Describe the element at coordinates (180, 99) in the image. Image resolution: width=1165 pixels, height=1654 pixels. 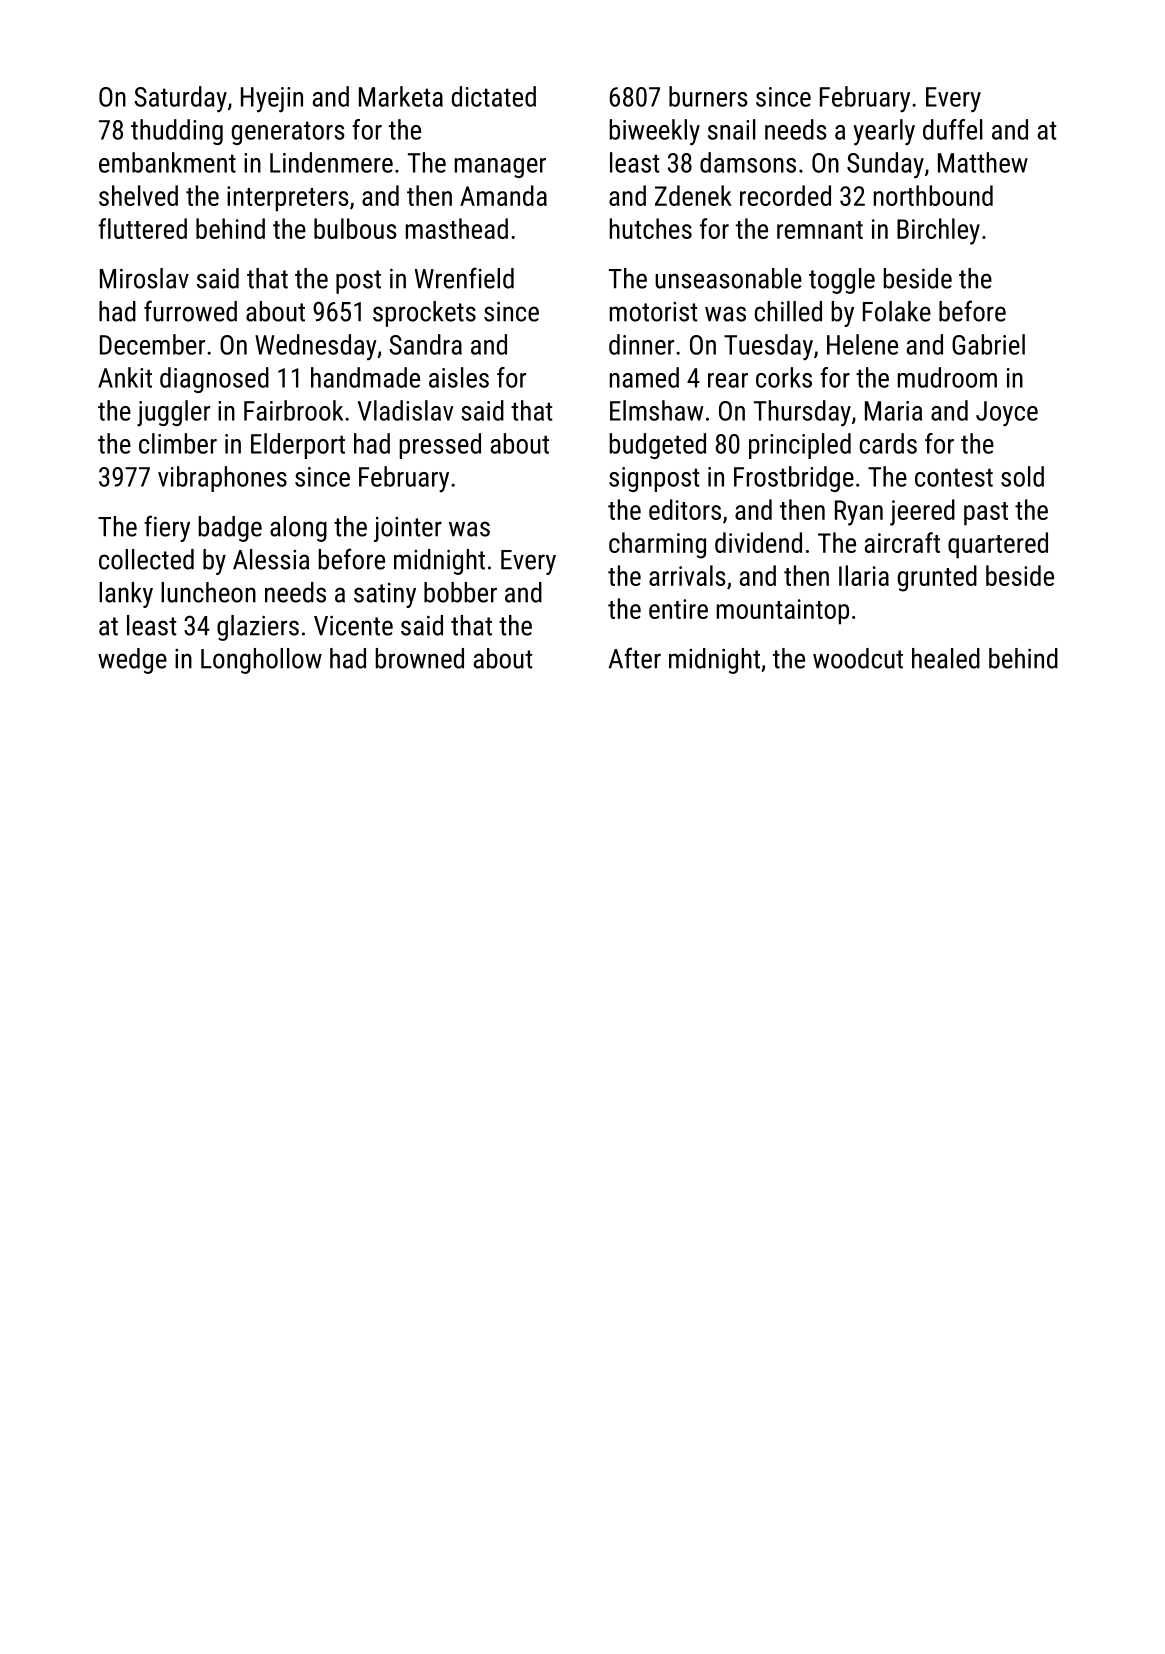
I see `Saturday` at that location.
